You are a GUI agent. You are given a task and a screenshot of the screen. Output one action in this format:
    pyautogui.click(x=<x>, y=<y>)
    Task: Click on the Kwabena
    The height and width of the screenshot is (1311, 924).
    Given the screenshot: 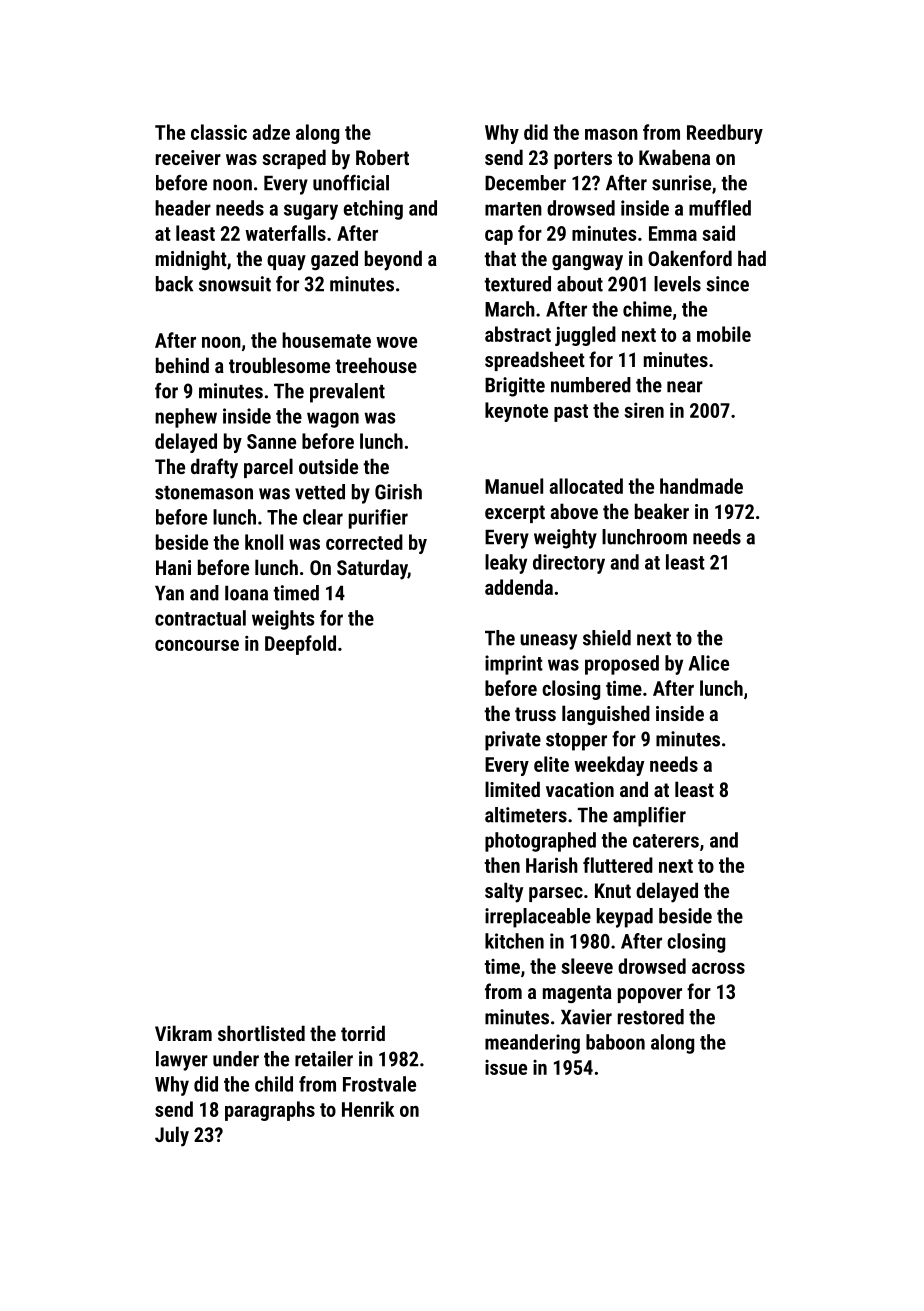 What is the action you would take?
    pyautogui.click(x=674, y=157)
